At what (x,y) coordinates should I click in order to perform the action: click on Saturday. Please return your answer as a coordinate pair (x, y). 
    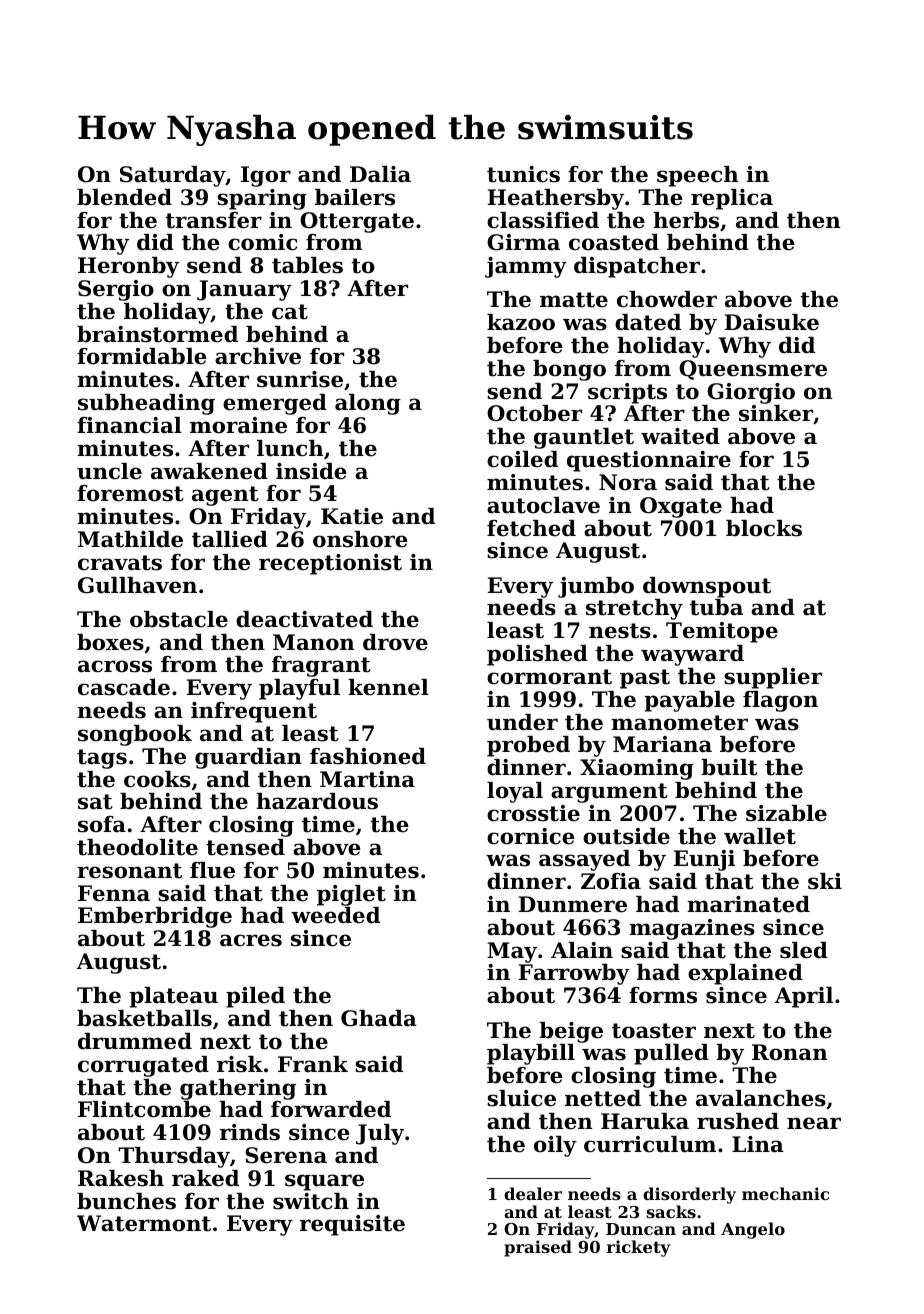
    Looking at the image, I should click on (173, 176).
